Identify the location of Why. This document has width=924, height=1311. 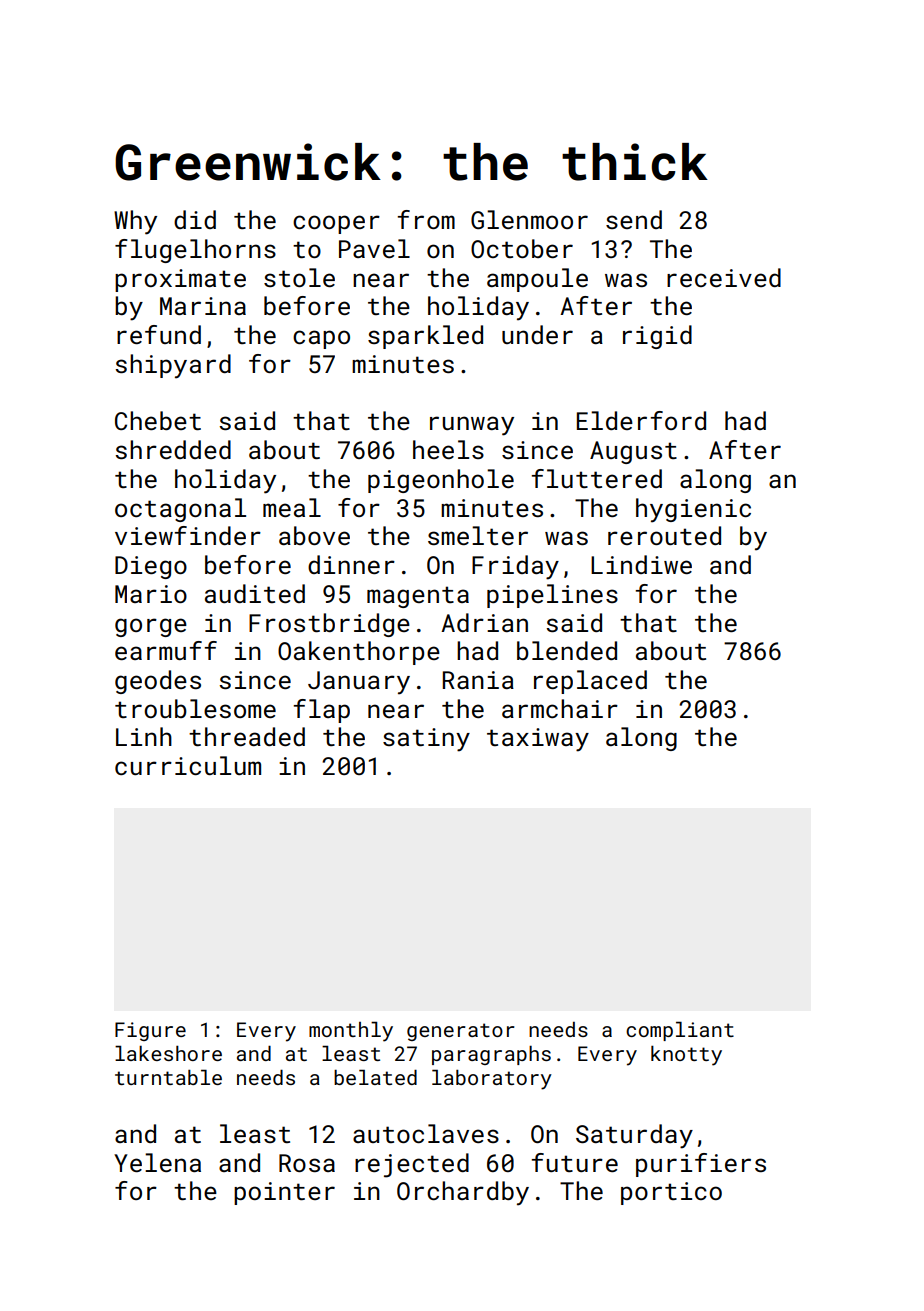
(135, 222).
